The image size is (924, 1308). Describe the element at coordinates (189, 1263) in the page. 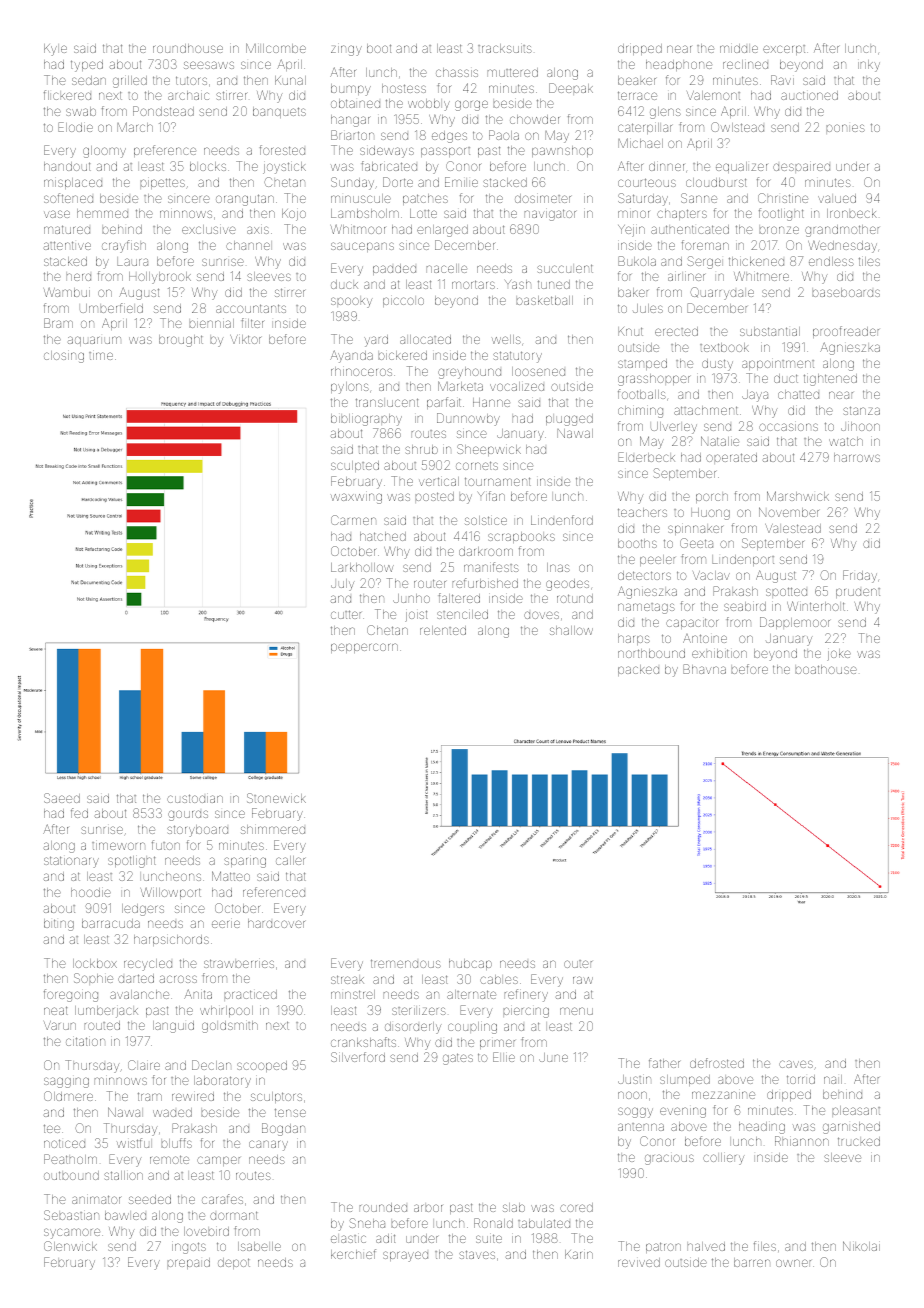

I see `prepaid` at that location.
